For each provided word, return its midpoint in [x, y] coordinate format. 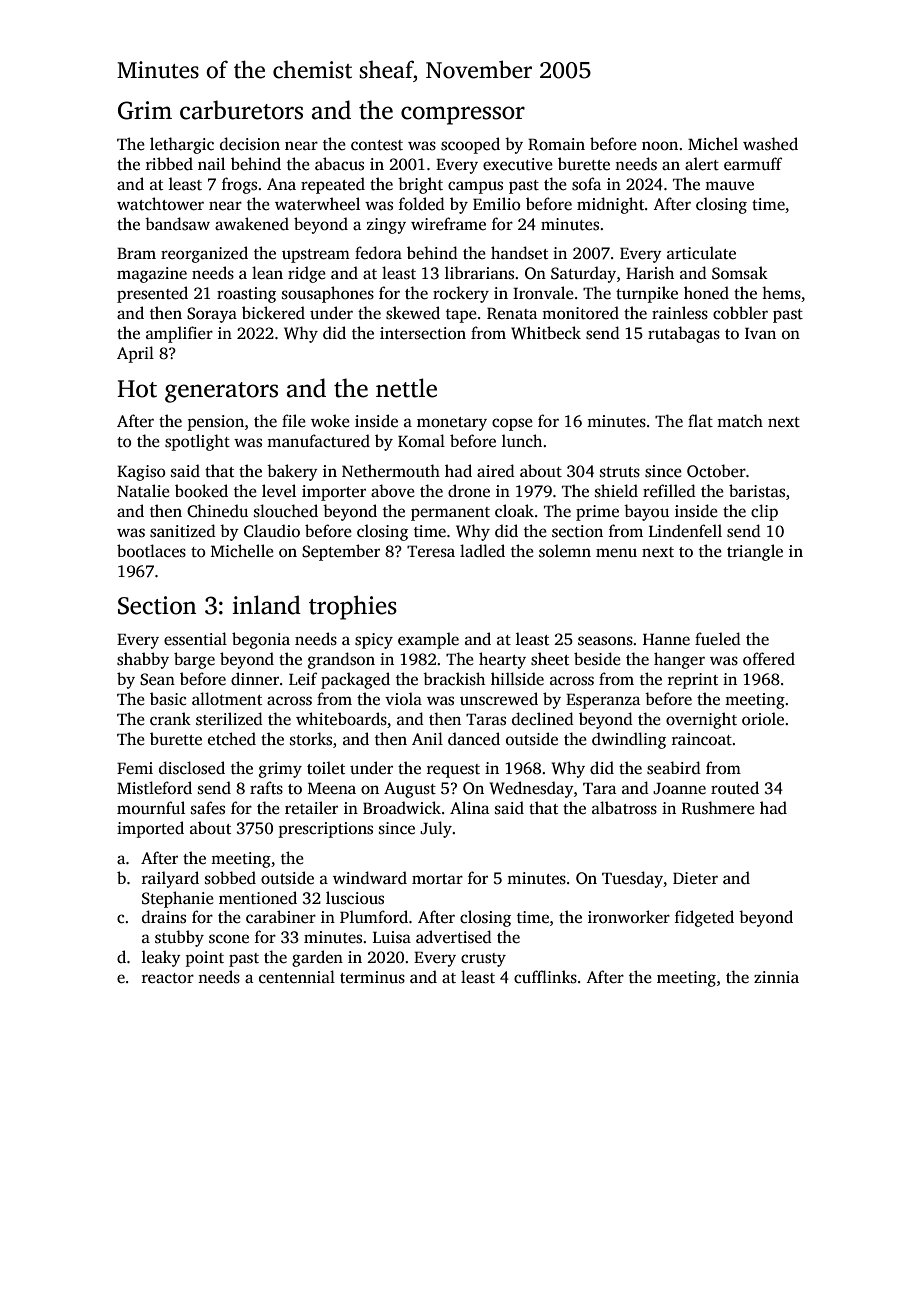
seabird [674, 768]
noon [660, 146]
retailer [311, 808]
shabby [143, 660]
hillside [517, 679]
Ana [281, 184]
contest [377, 145]
